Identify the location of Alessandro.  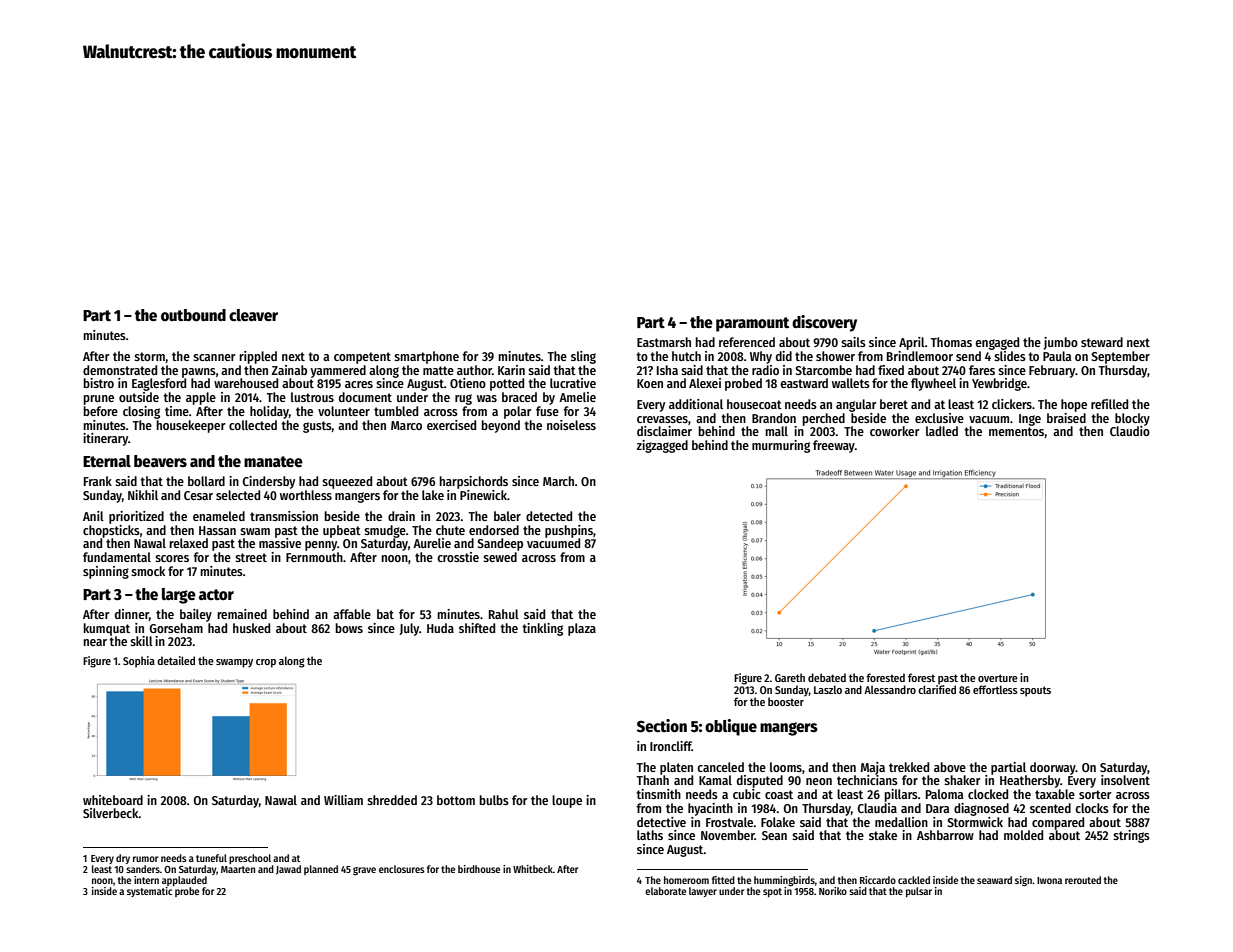
(890, 689).
